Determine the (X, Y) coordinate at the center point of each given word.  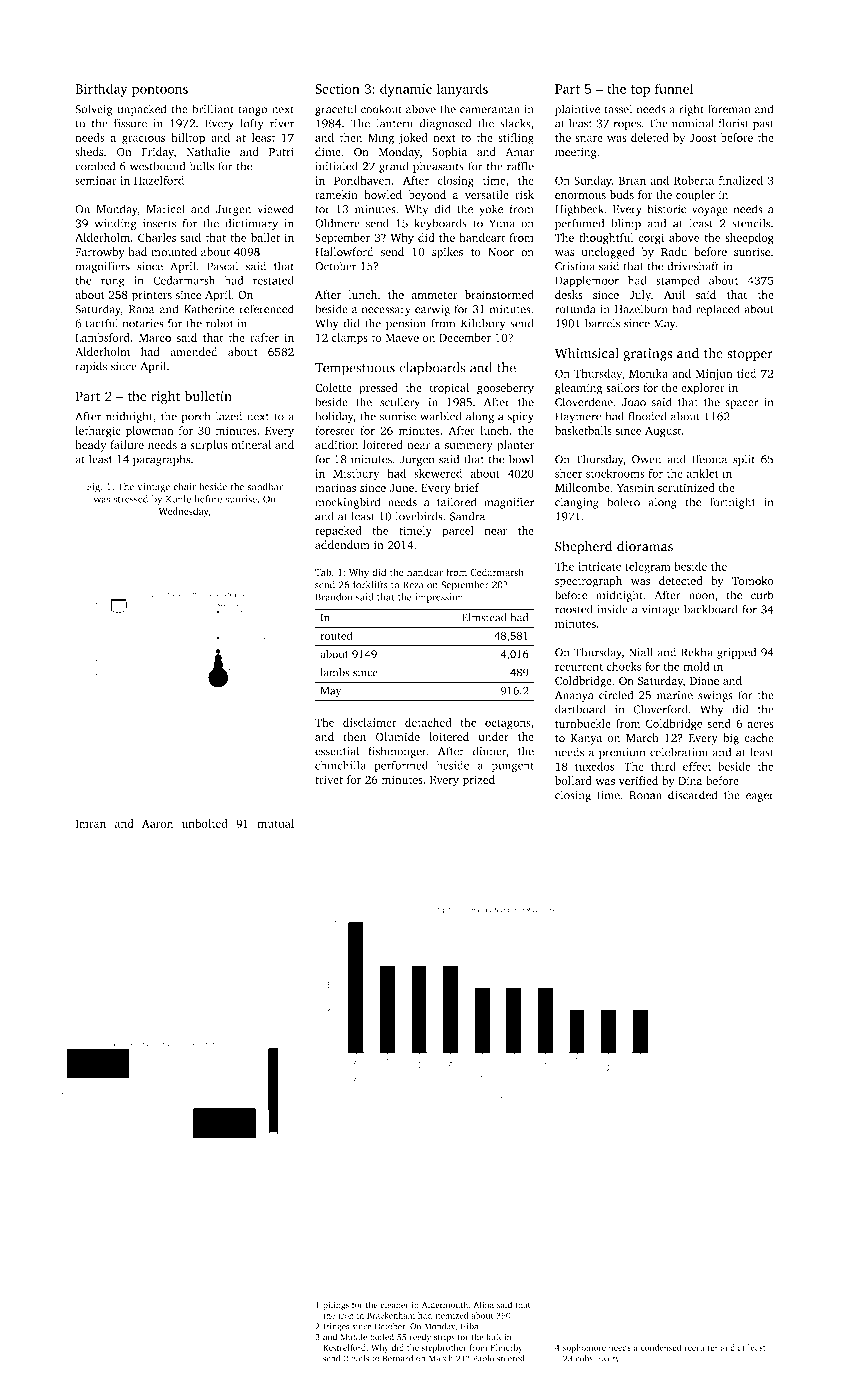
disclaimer (370, 722)
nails (360, 1358)
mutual (275, 823)
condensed (661, 1347)
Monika (648, 373)
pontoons (160, 91)
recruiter (701, 1348)
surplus (209, 446)
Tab (323, 572)
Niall (641, 652)
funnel (674, 88)
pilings (336, 1305)
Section (337, 89)
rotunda (575, 309)
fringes (336, 1327)
